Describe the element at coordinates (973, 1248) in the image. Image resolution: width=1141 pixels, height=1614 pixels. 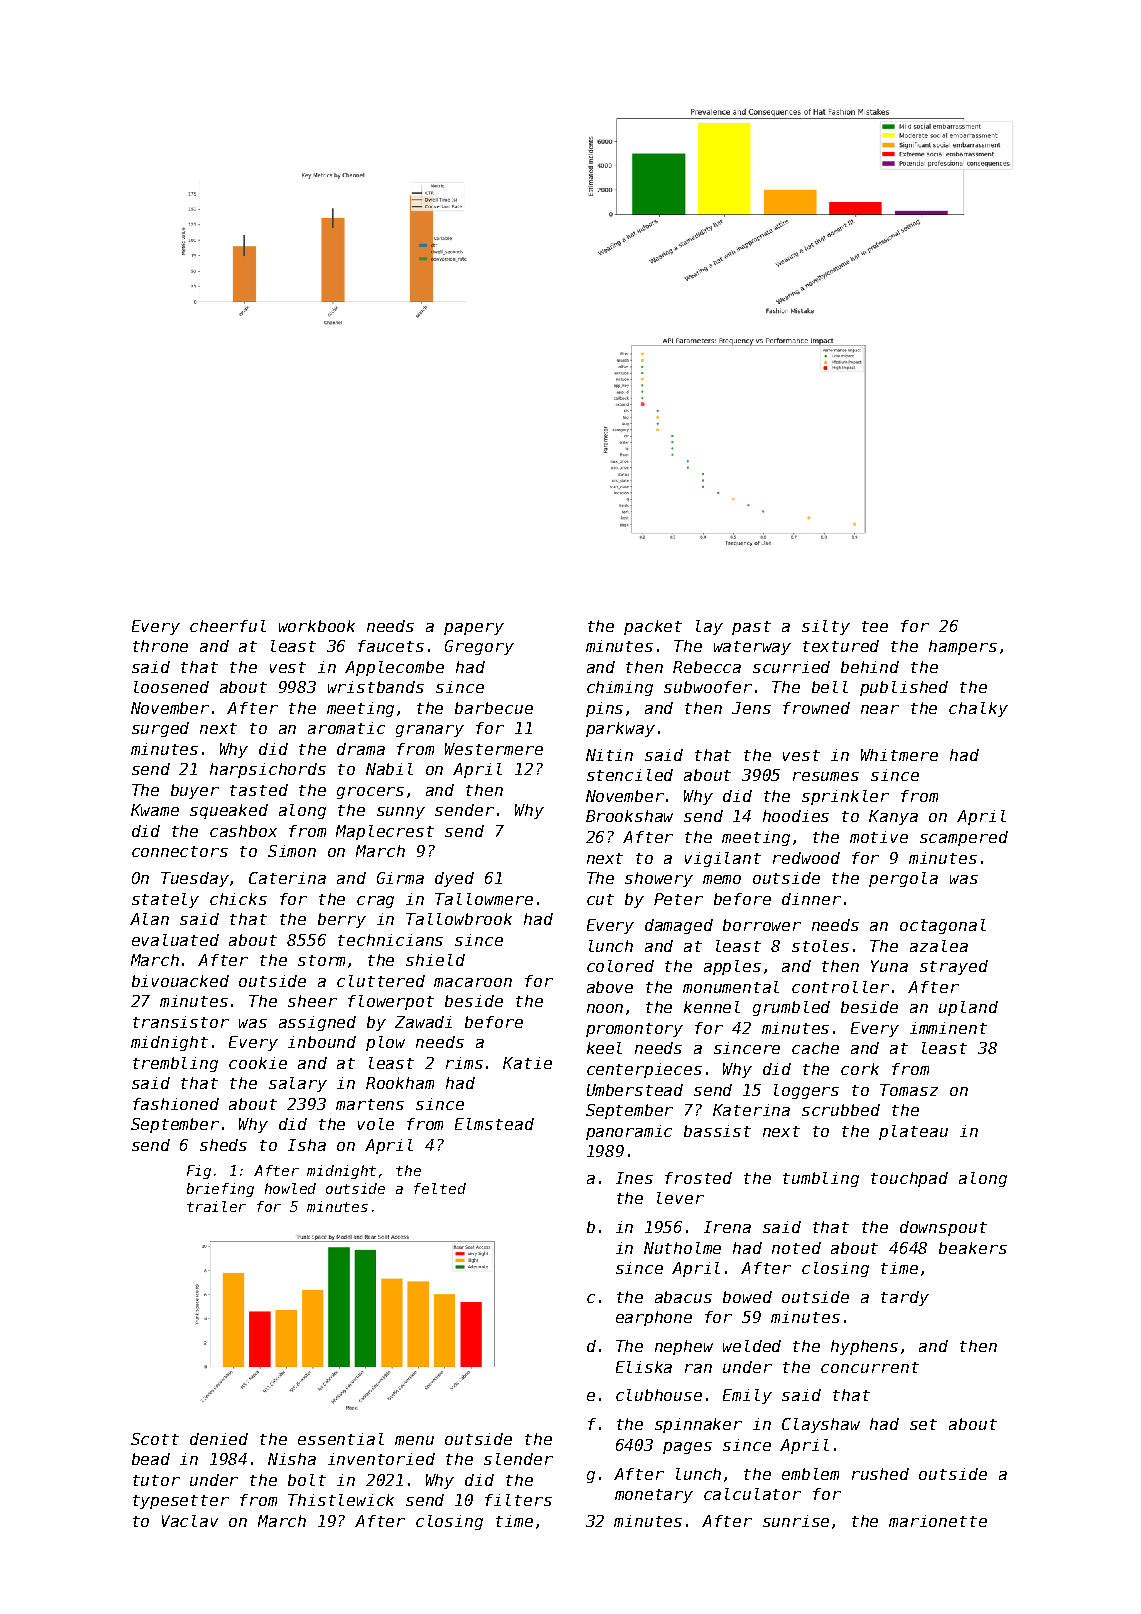
I see `beakers` at that location.
